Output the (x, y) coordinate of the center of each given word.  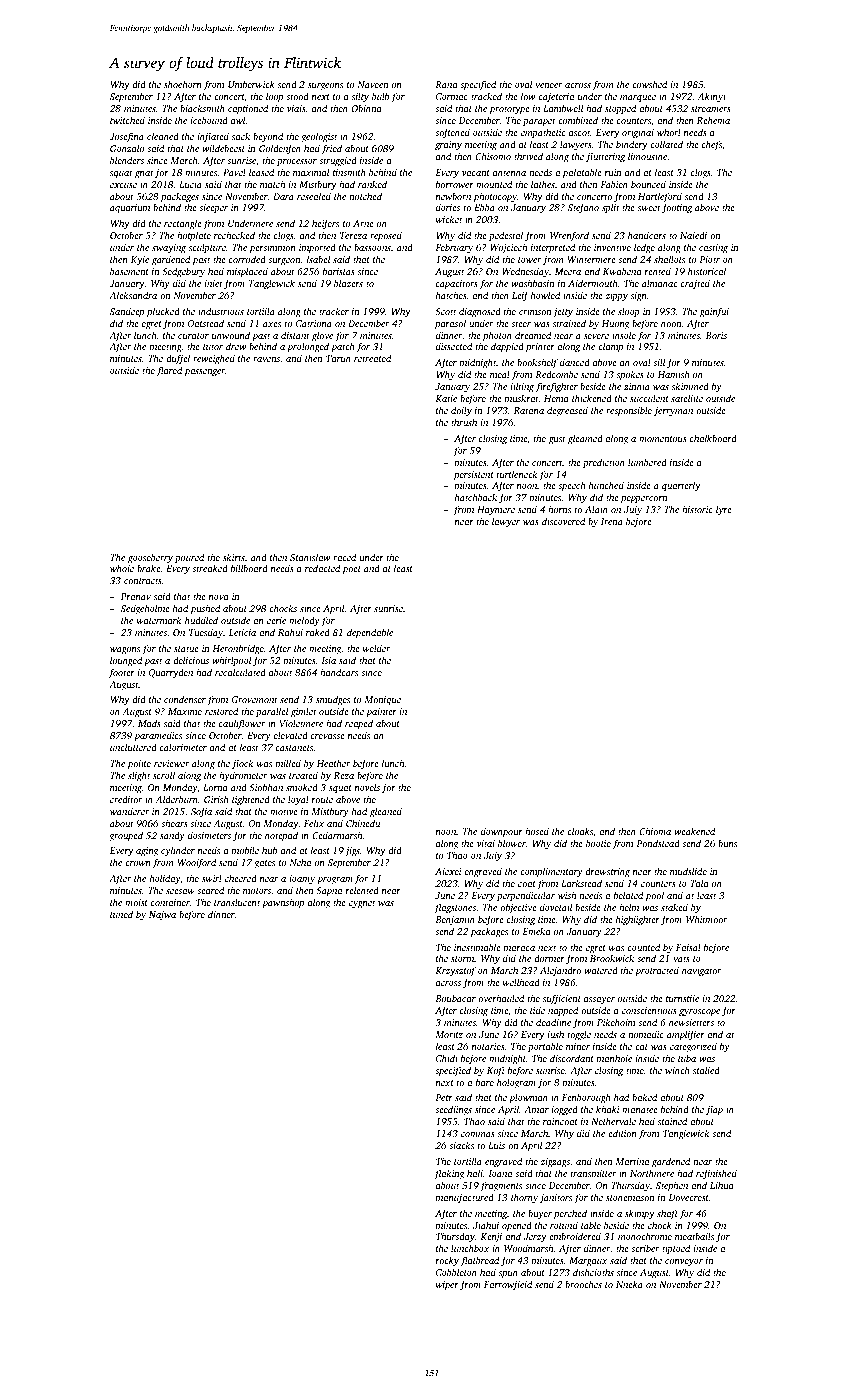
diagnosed (480, 312)
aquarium (130, 208)
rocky (447, 1261)
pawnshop (283, 903)
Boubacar (455, 998)
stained (672, 1121)
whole (122, 568)
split (611, 208)
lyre (724, 510)
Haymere (496, 510)
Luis (496, 1145)
